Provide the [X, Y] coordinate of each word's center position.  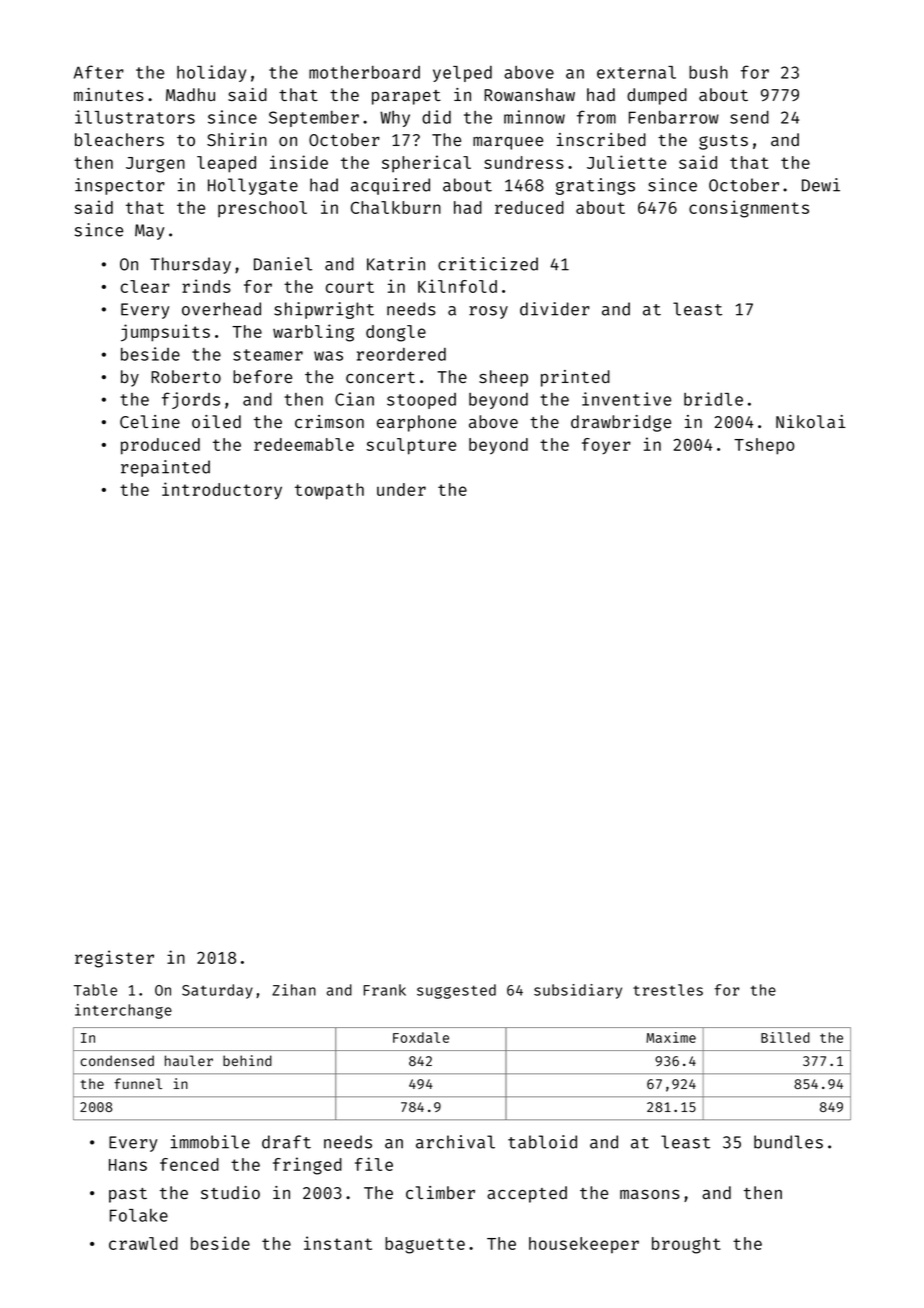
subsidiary [578, 991]
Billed [785, 1037]
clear [145, 286]
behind [247, 1060]
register [114, 959]
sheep [503, 378]
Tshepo [764, 446]
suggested [456, 991]
